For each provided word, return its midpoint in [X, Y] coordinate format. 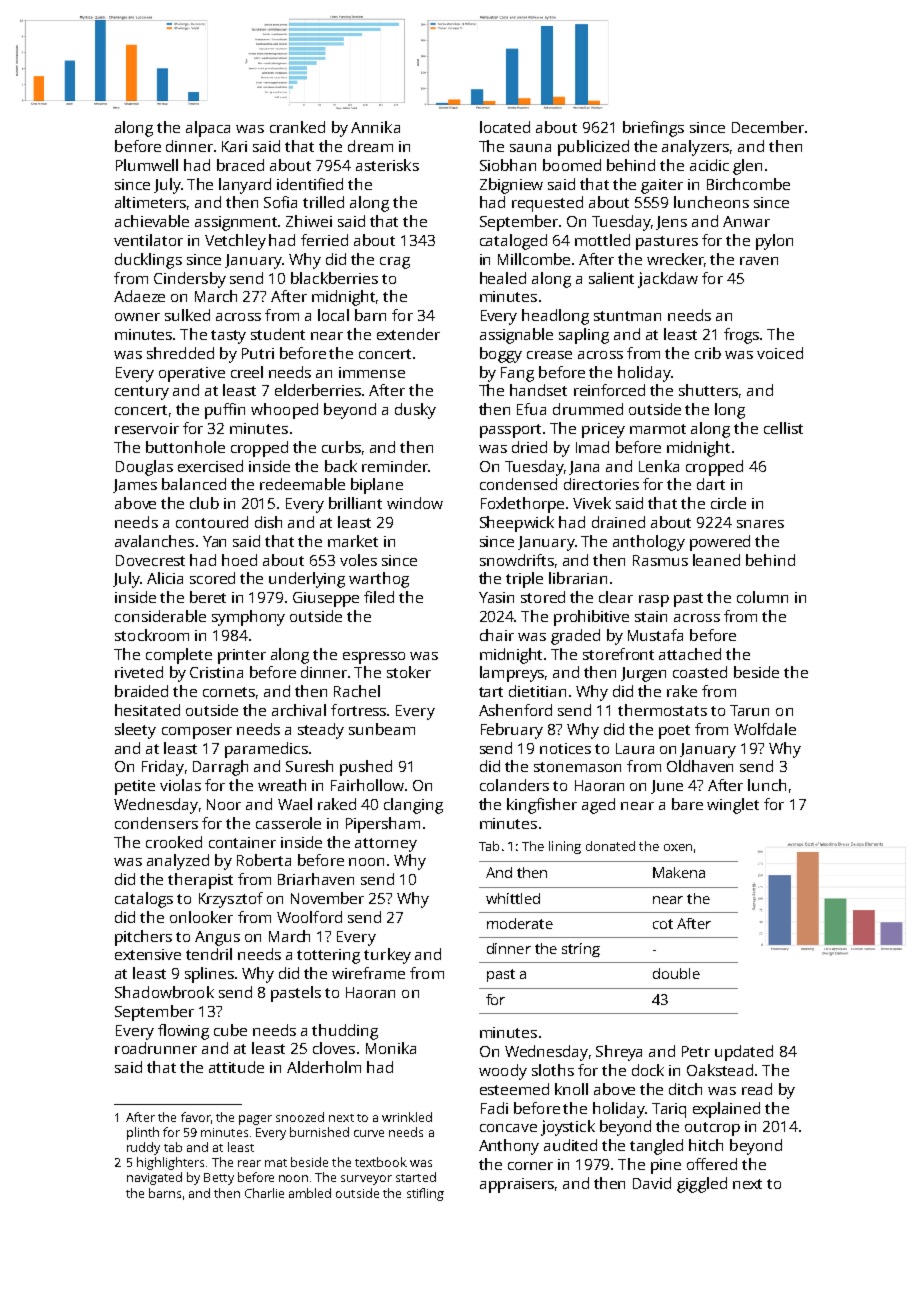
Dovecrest [150, 560]
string [581, 950]
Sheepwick [517, 524]
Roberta [264, 860]
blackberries [334, 278]
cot [663, 924]
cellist [783, 428]
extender [408, 334]
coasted [700, 672]
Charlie [264, 1193]
